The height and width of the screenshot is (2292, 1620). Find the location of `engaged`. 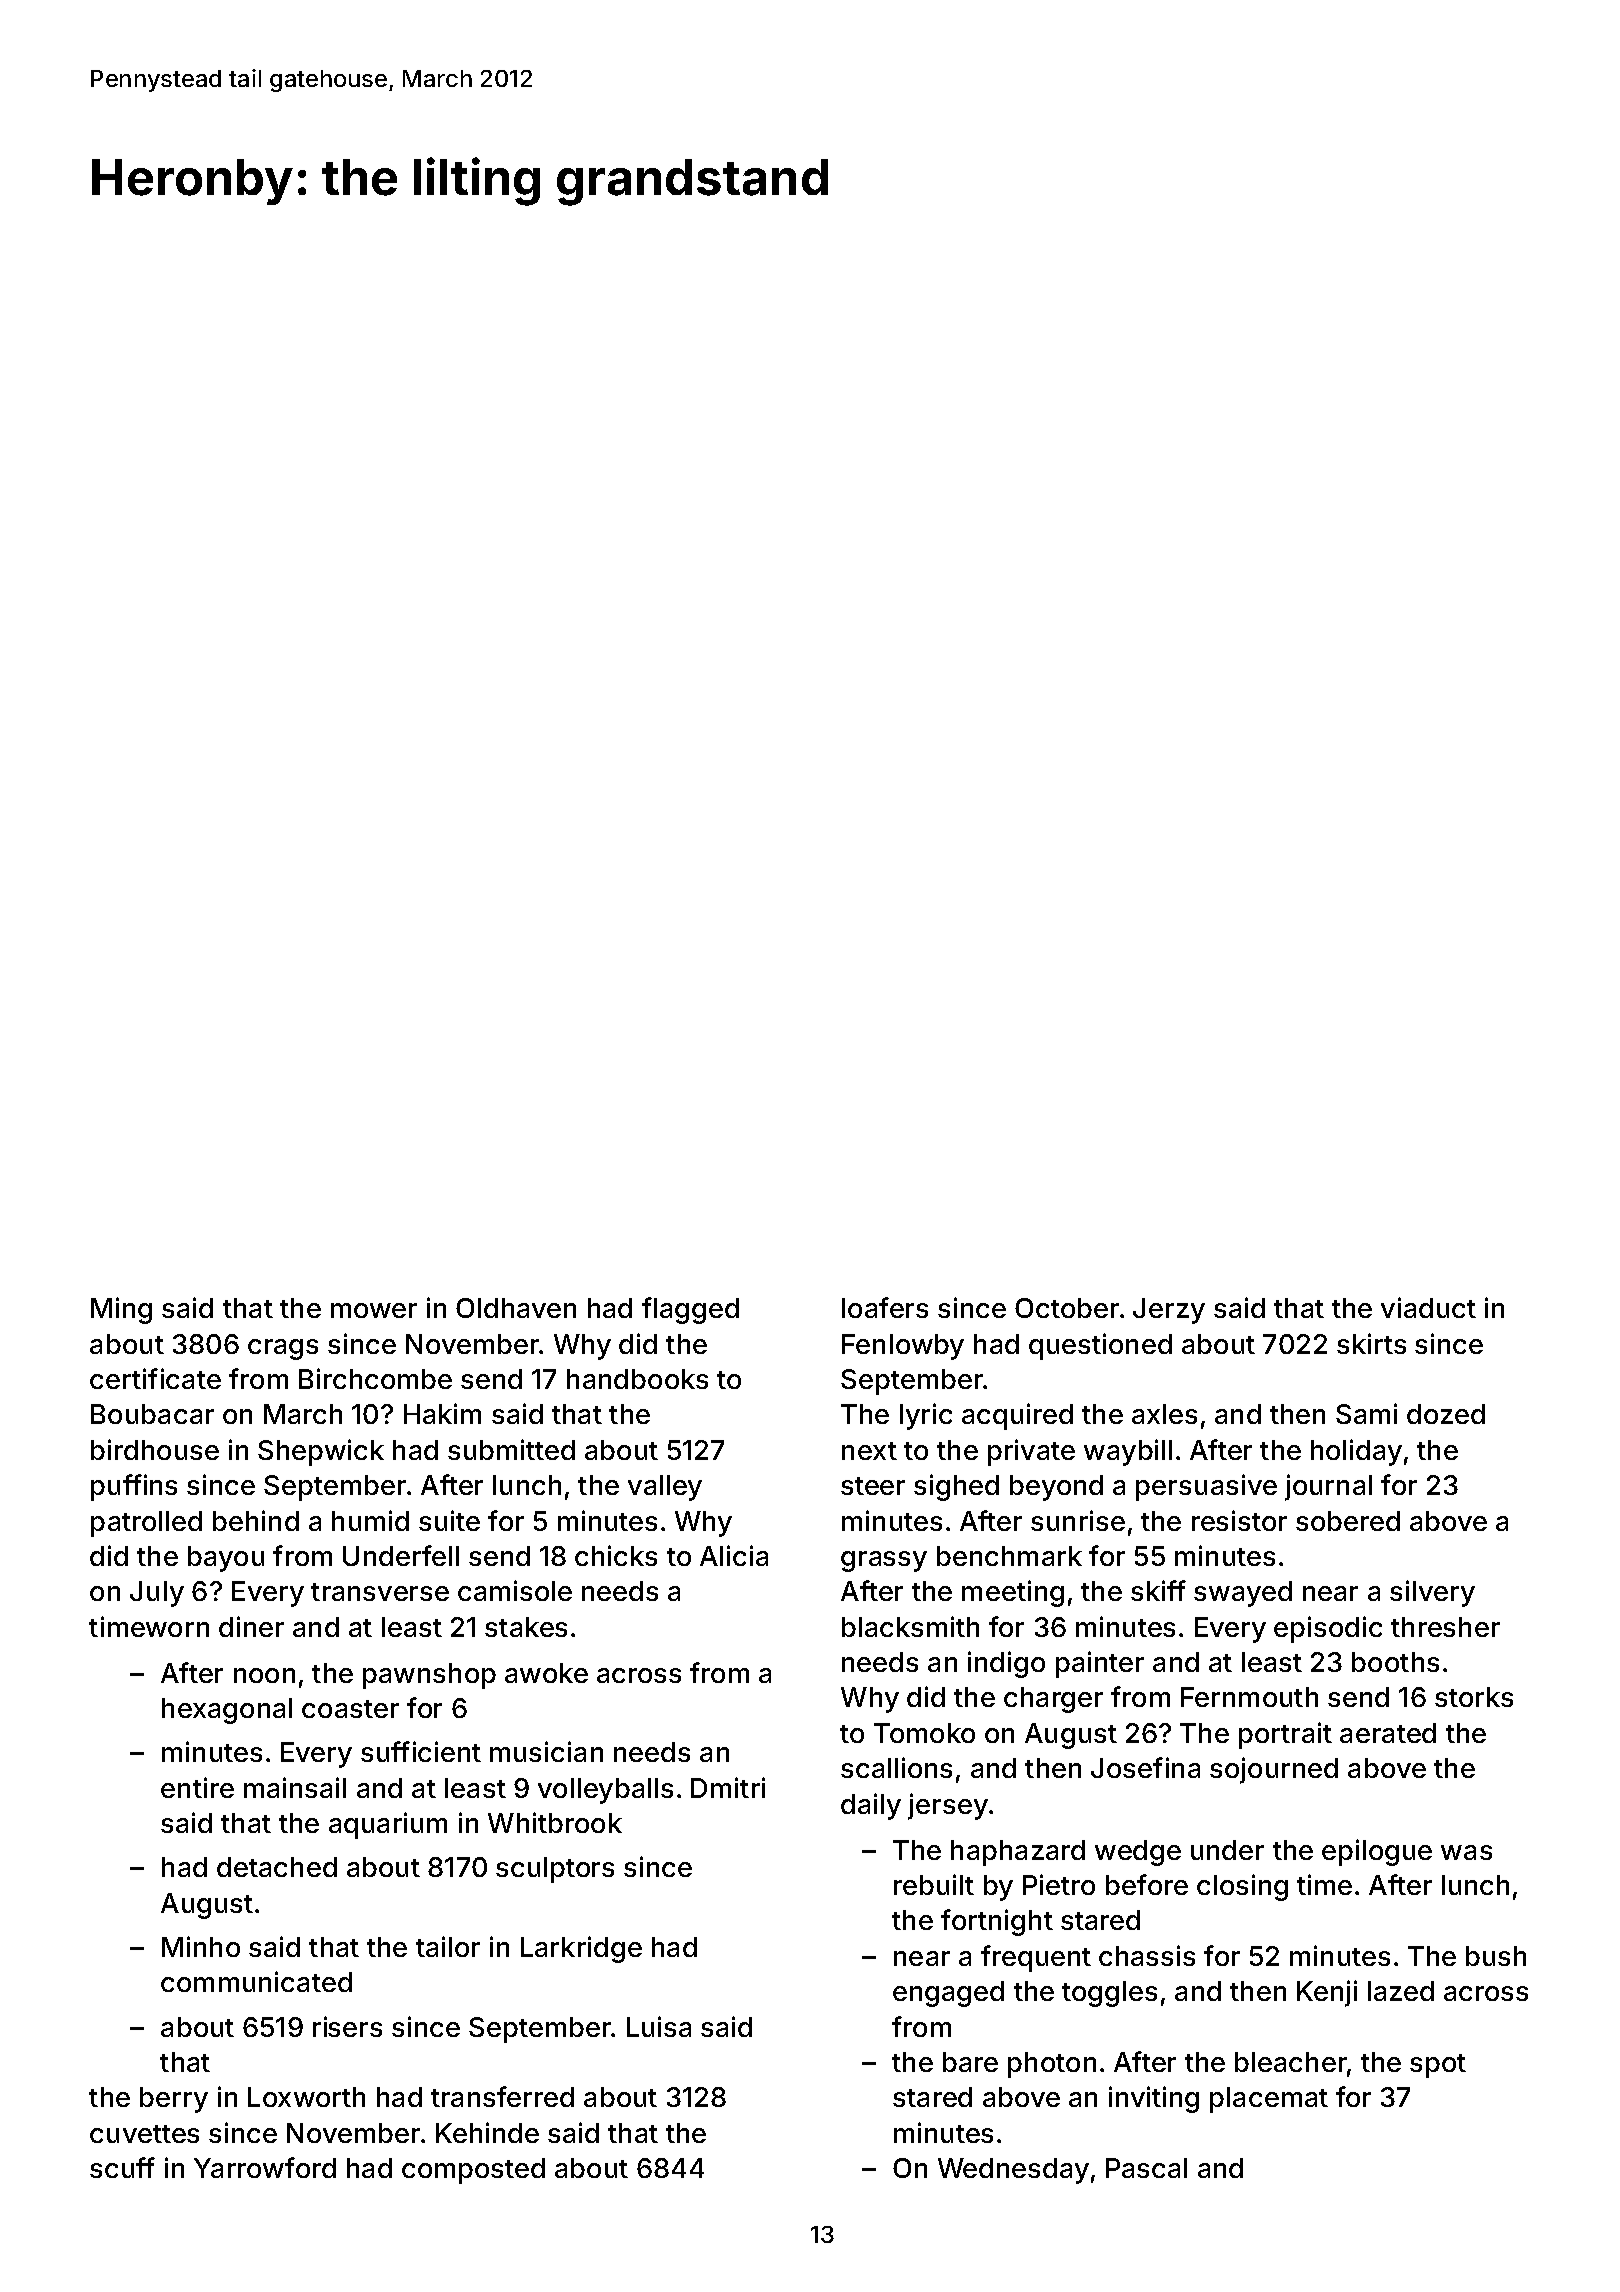

engaged is located at coordinates (948, 1994).
